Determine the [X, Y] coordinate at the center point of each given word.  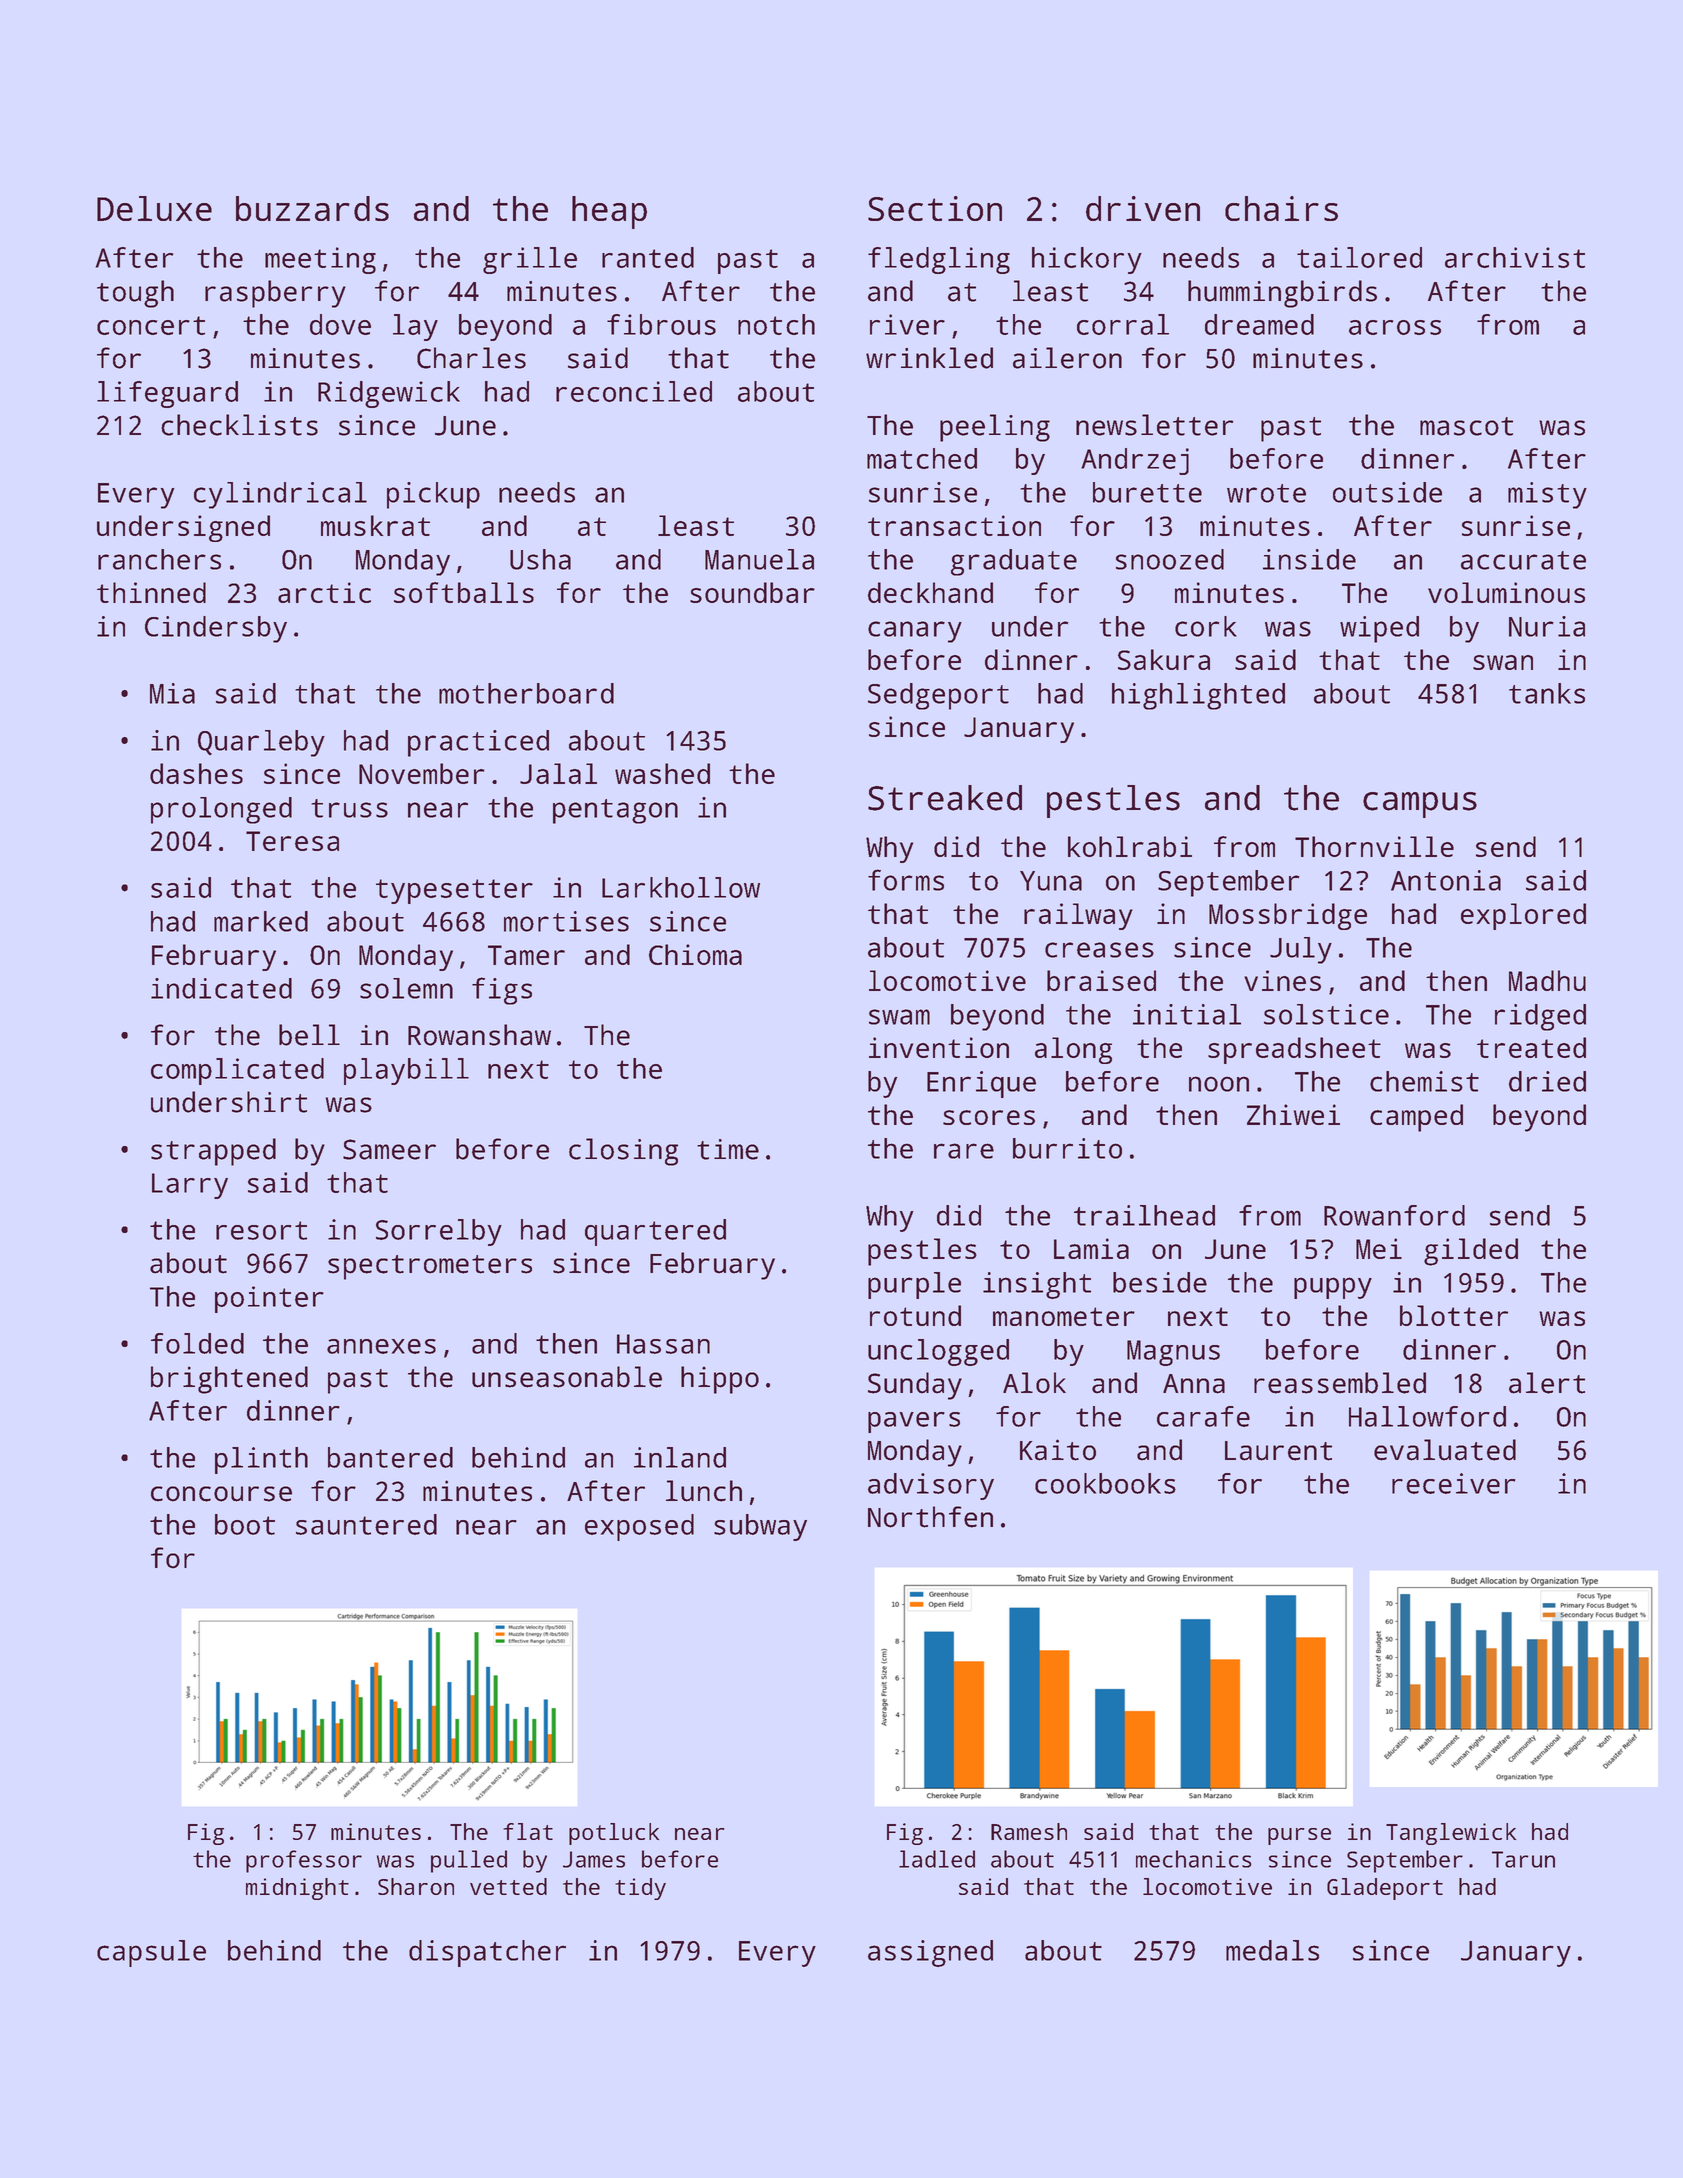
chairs [1281, 208]
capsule [151, 1953]
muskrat [375, 525]
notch [776, 324]
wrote [1266, 493]
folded [197, 1343]
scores [989, 1117]
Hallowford [1427, 1416]
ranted [648, 257]
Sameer [389, 1149]
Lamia [1091, 1248]
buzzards [312, 208]
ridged [1540, 1017]
